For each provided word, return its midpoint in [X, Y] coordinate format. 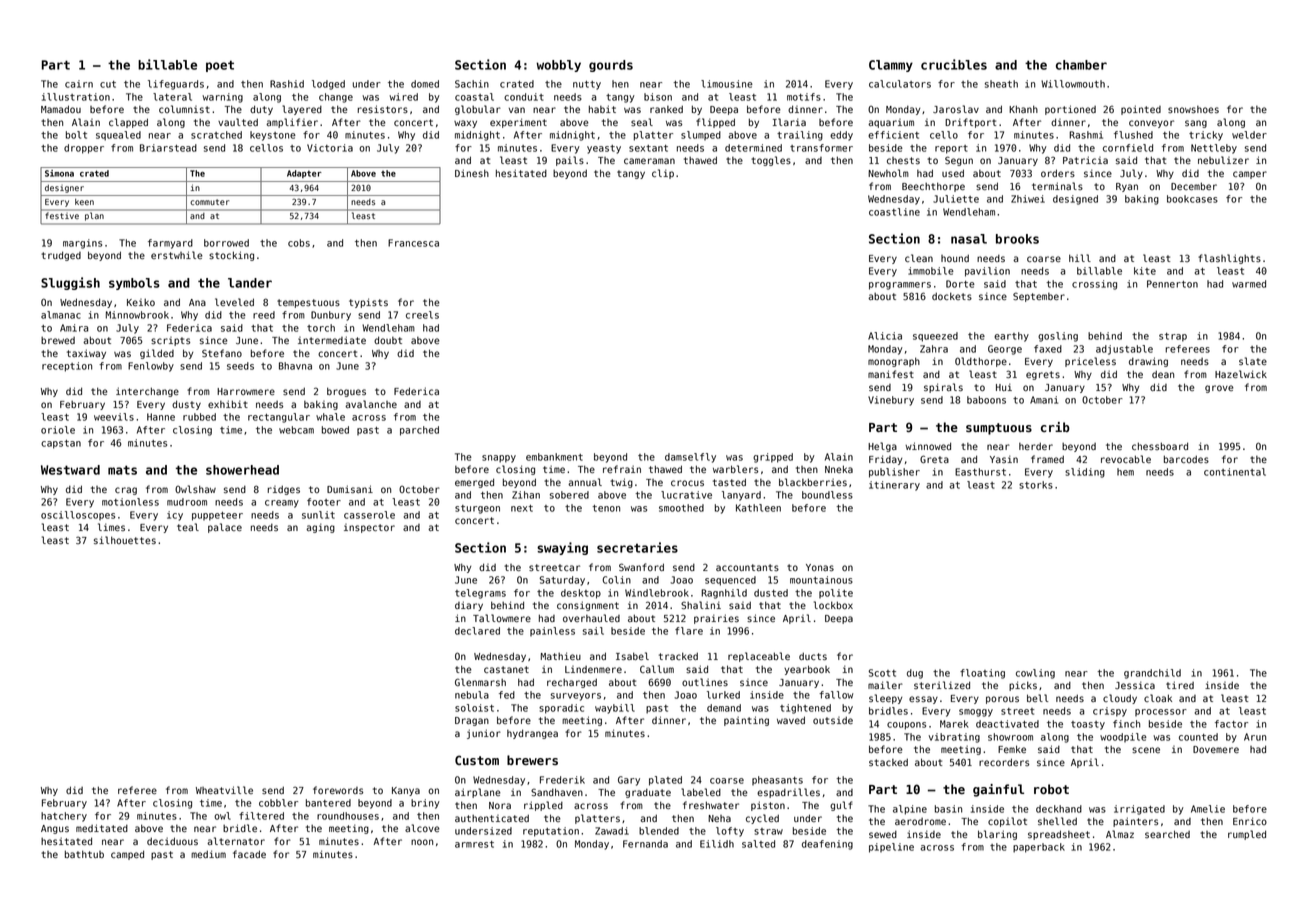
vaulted [238, 122]
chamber [1081, 65]
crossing [1094, 285]
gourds [611, 66]
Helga [882, 447]
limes [111, 527]
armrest [474, 844]
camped [127, 855]
